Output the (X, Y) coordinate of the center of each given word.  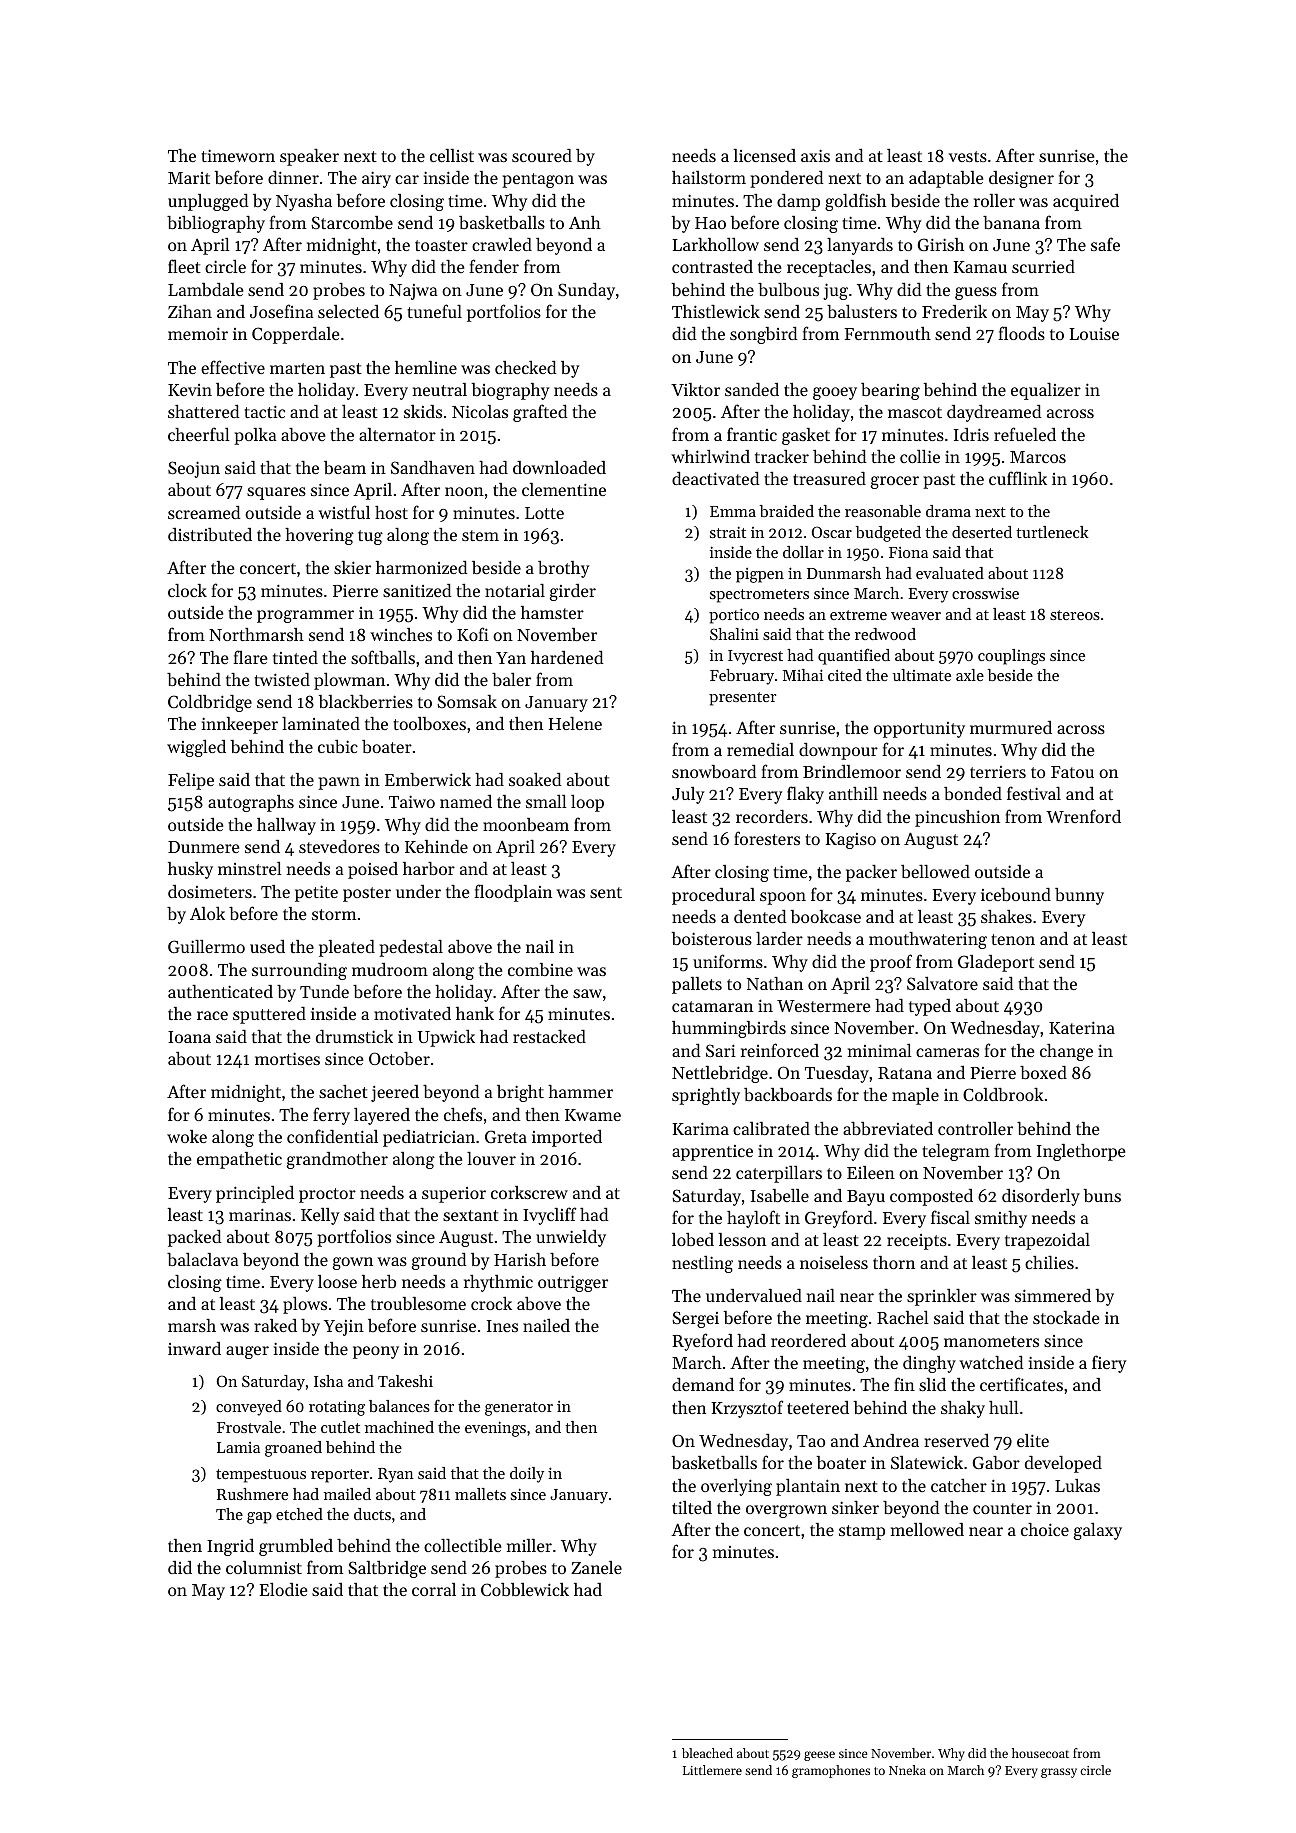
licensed (765, 155)
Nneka (907, 1770)
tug (370, 537)
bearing (890, 391)
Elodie (283, 1589)
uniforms (728, 961)
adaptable (946, 179)
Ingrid (230, 1547)
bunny (1079, 896)
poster (367, 894)
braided (787, 511)
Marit (189, 178)
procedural (713, 896)
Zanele (596, 1567)
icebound (1016, 894)
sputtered (269, 1015)
